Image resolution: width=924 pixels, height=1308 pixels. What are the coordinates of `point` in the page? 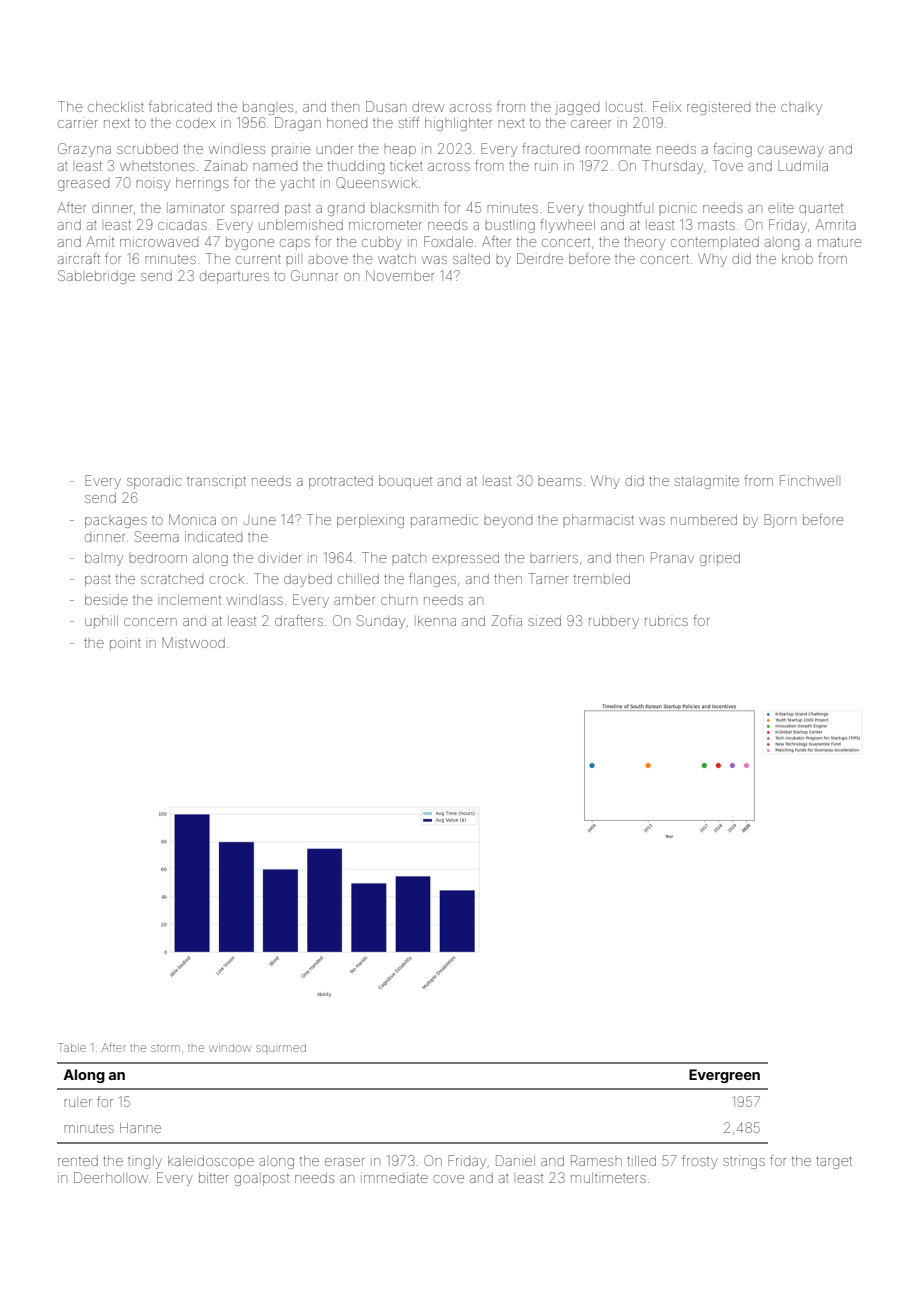 It's located at (125, 644).
